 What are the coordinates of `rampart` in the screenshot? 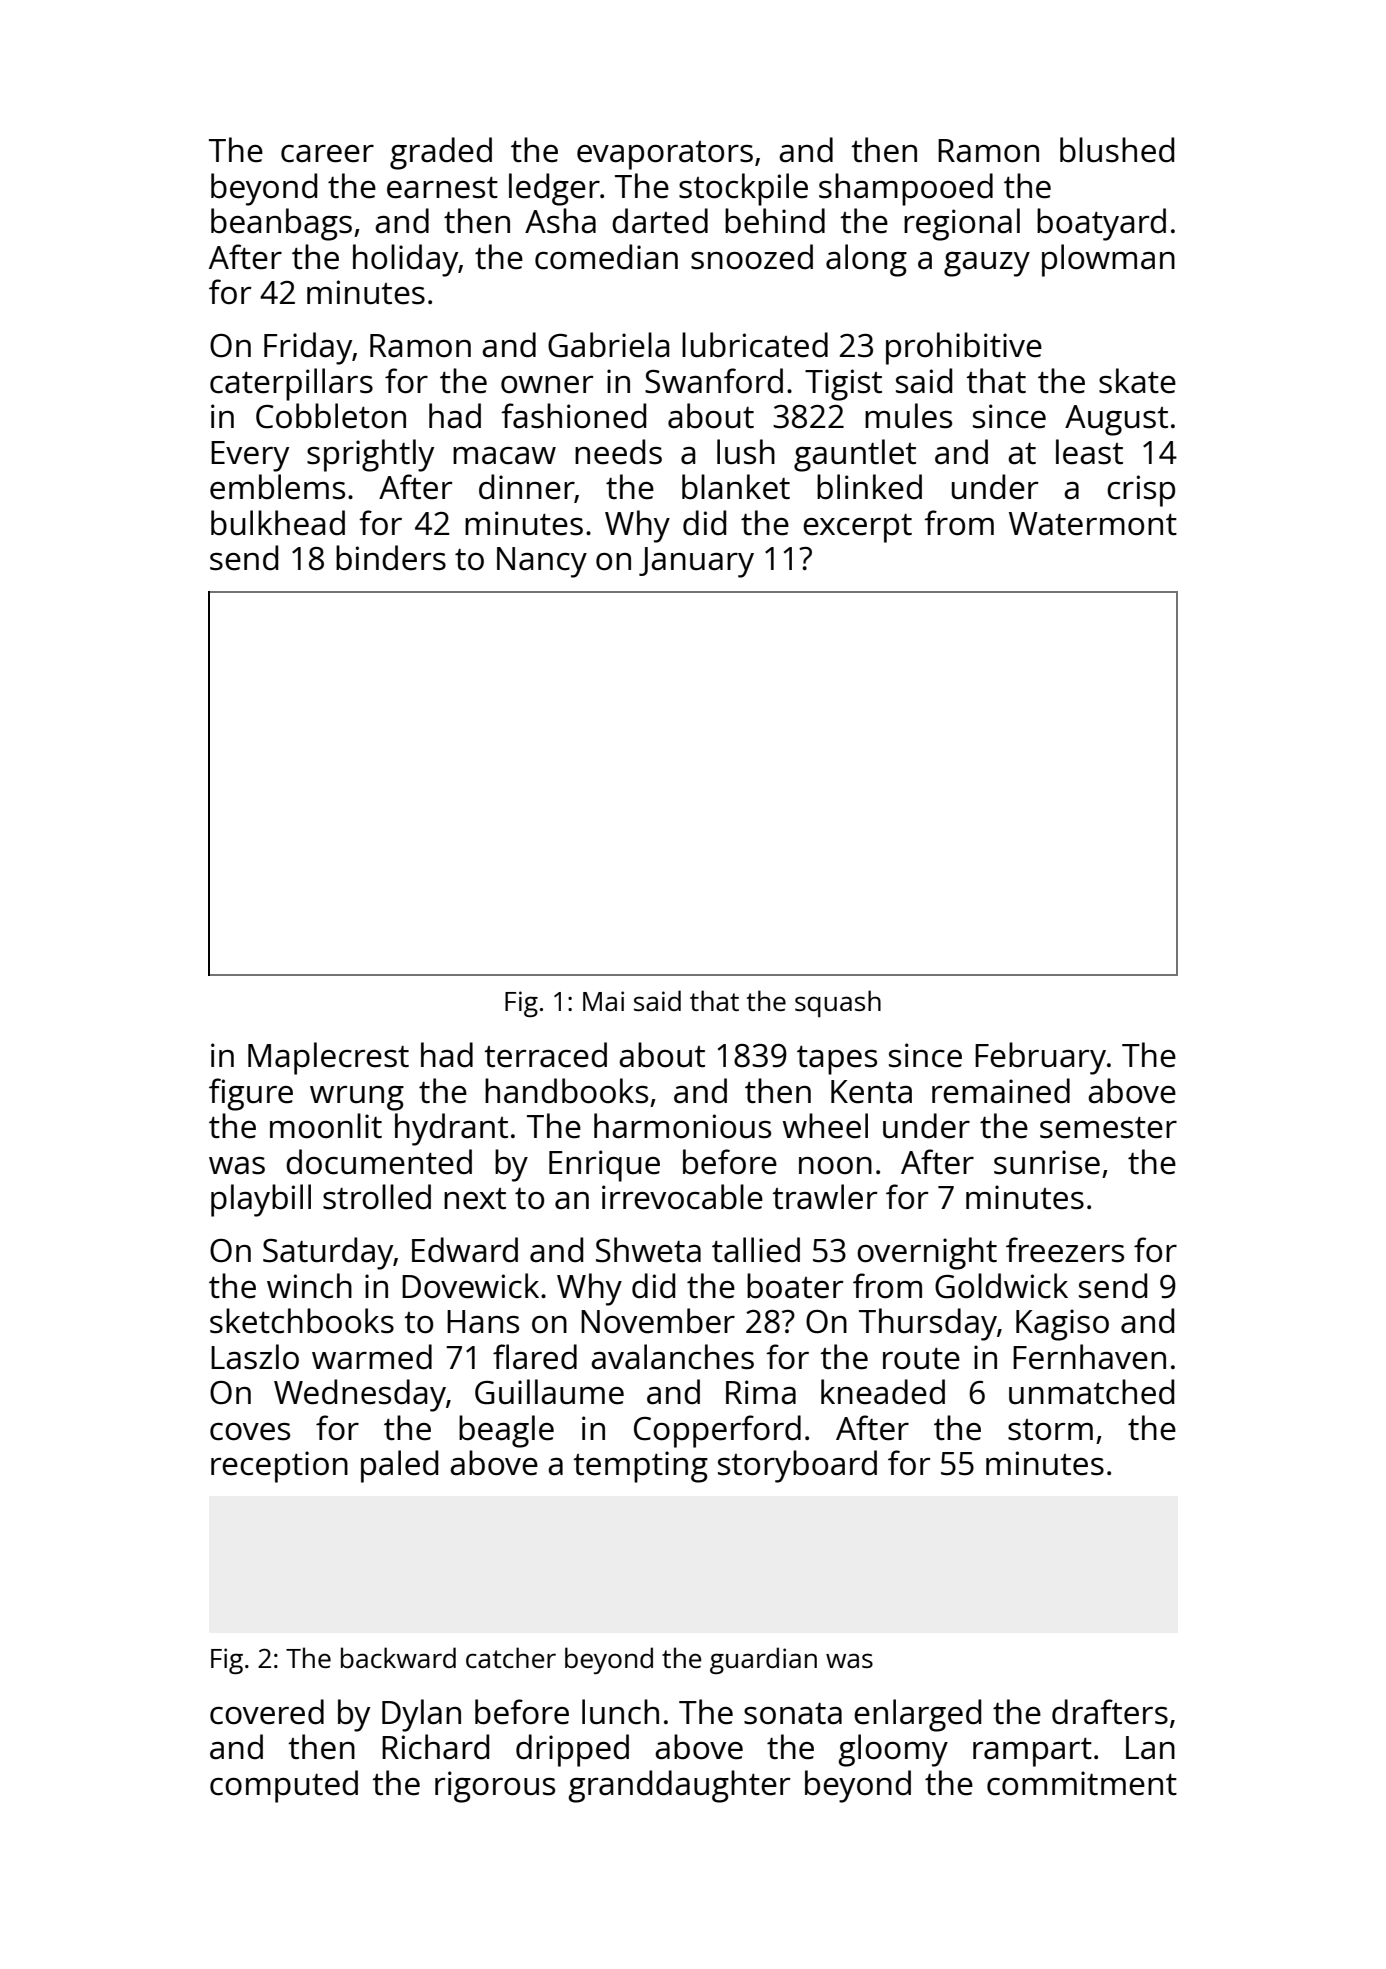 It's located at (1032, 1752).
